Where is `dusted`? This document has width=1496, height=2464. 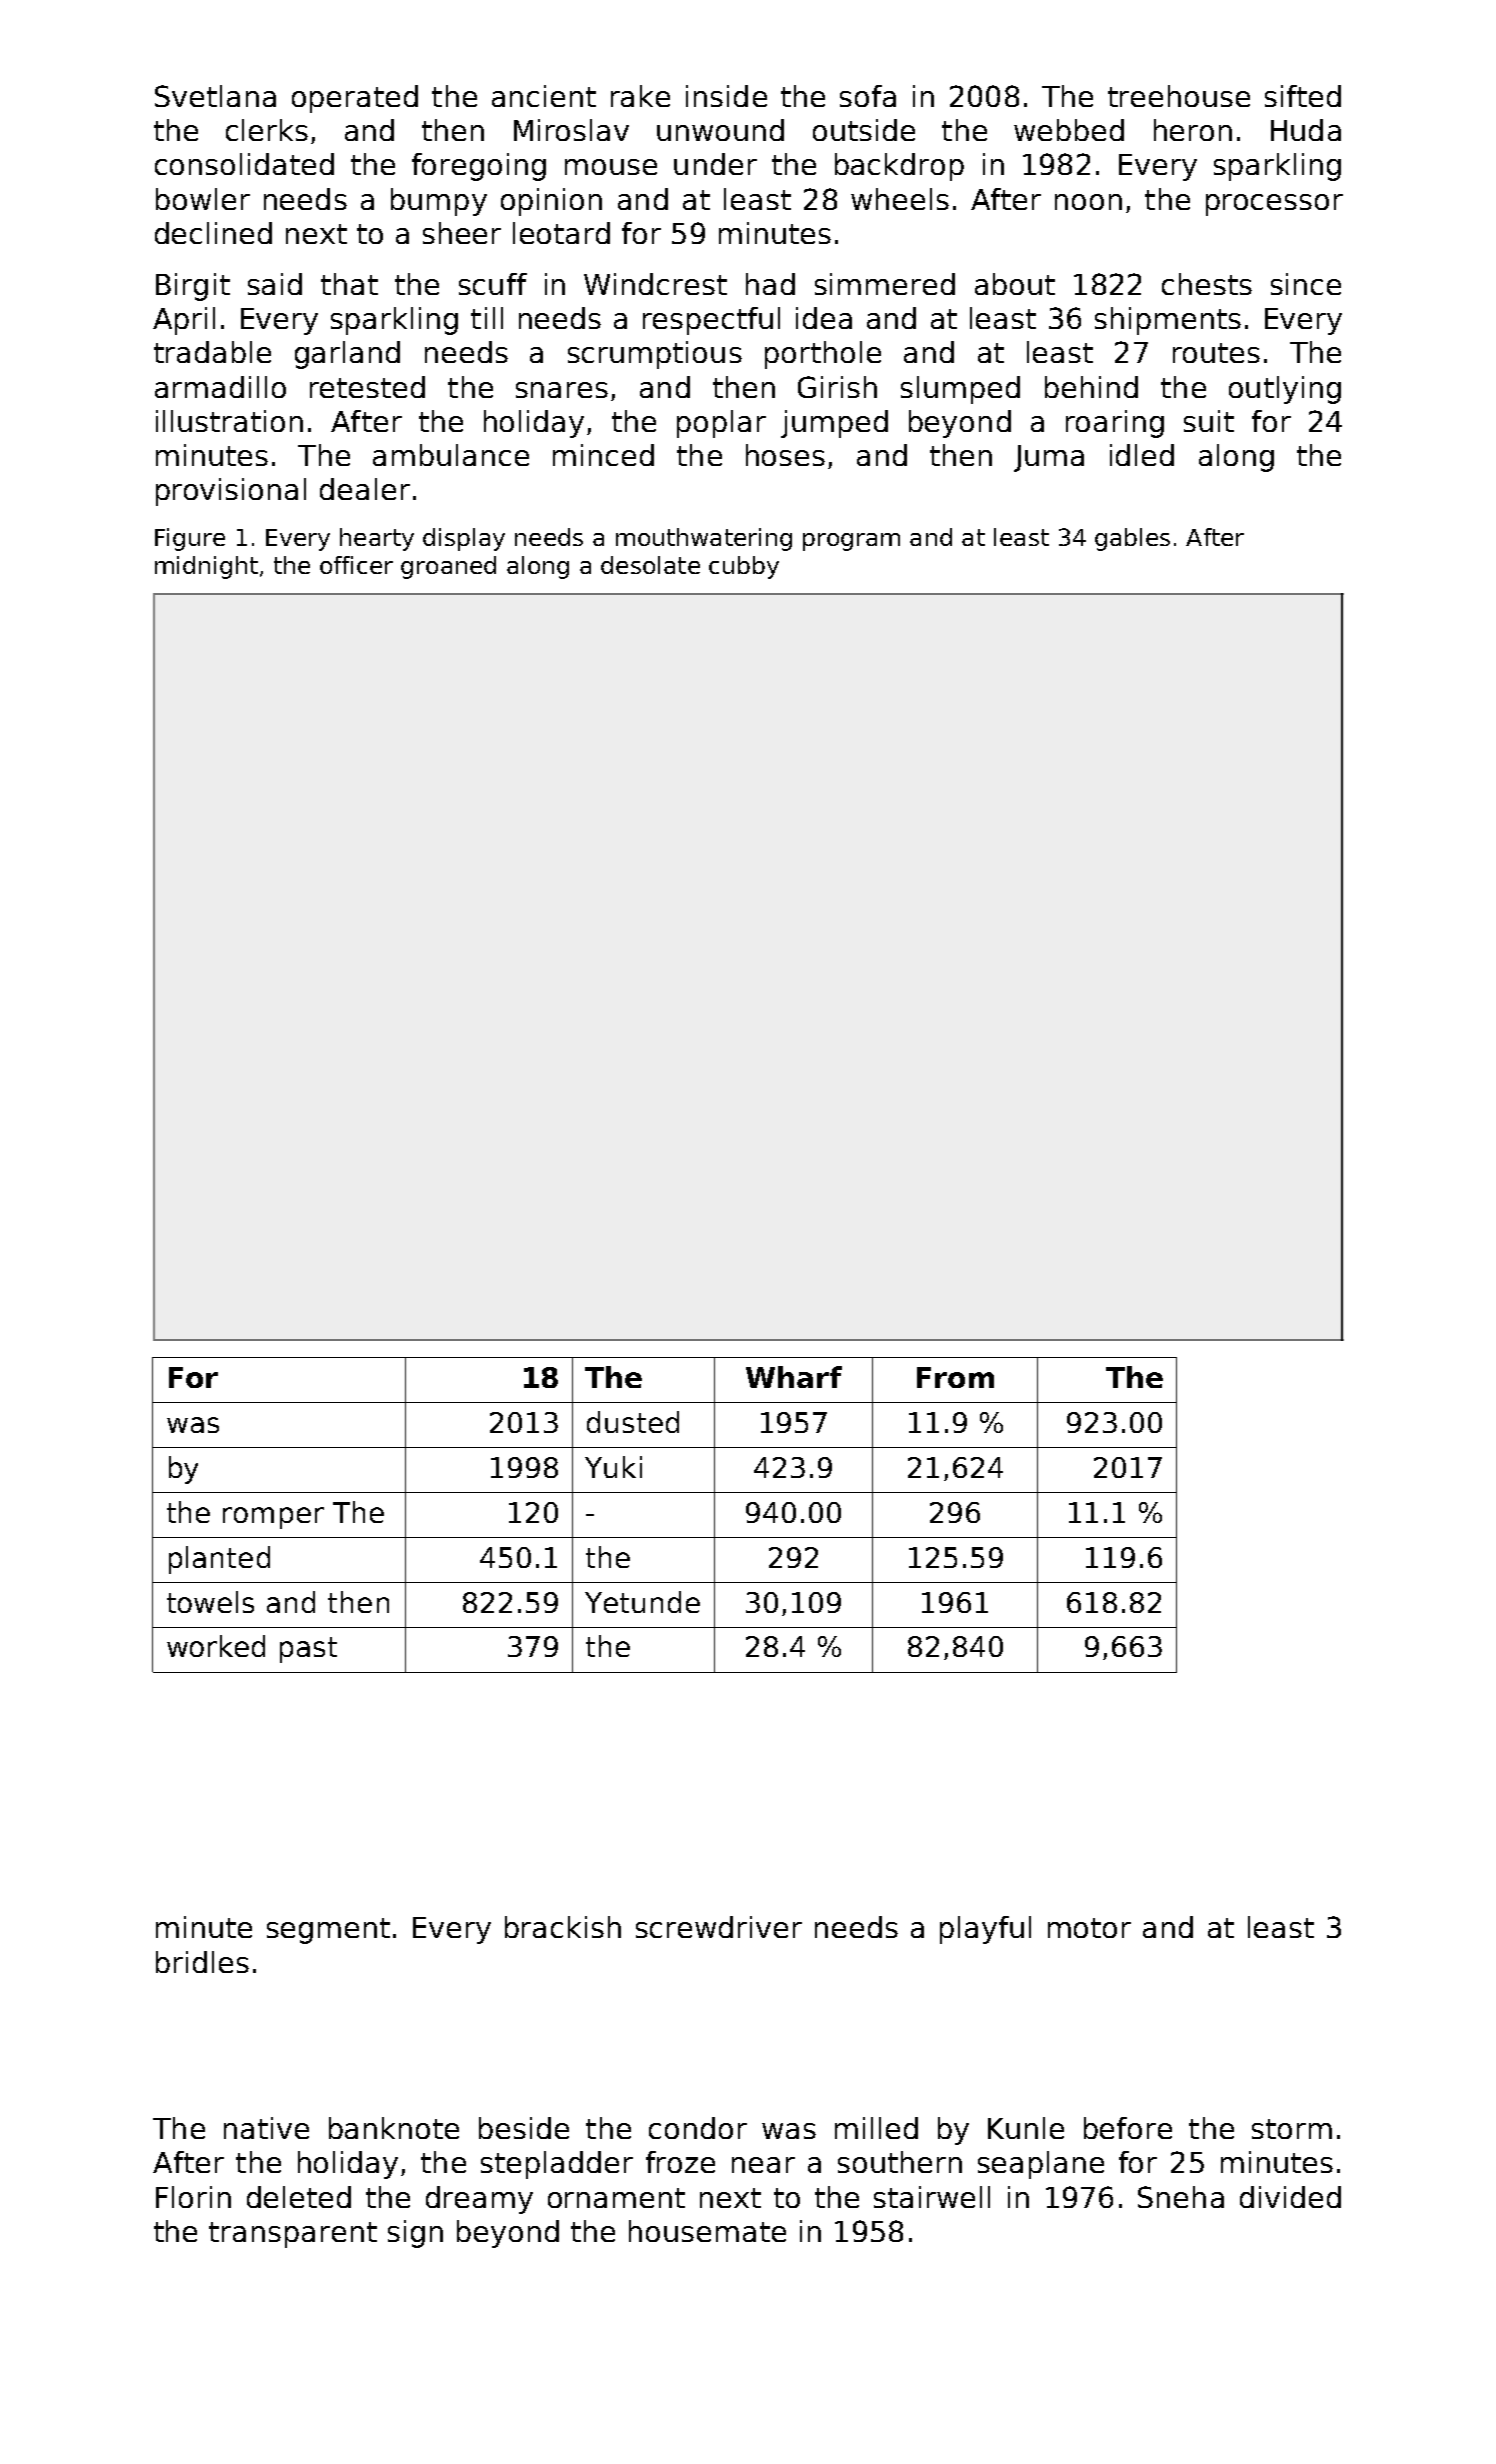 dusted is located at coordinates (633, 1422).
